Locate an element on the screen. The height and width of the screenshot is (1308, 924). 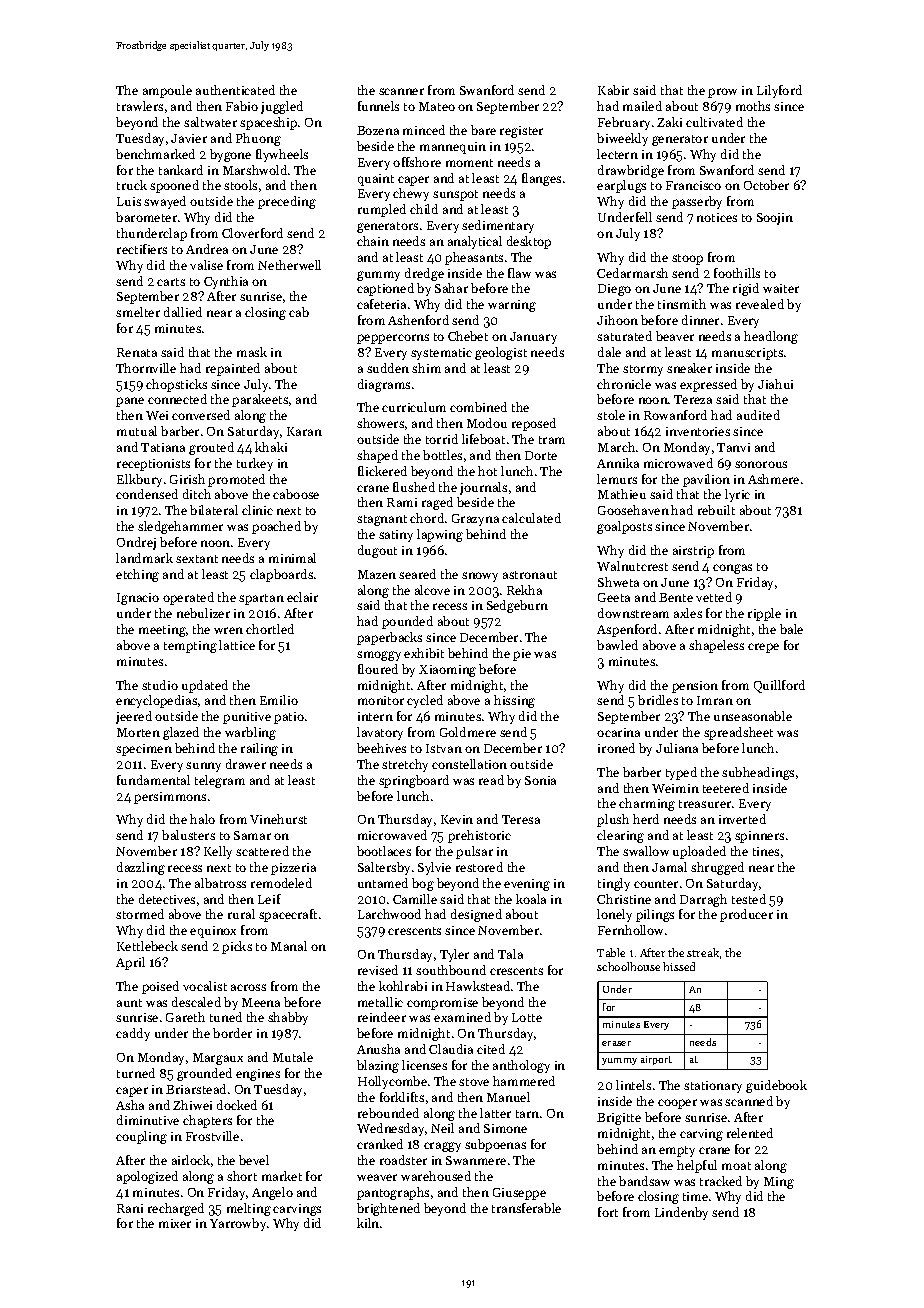
flickered is located at coordinates (382, 471).
